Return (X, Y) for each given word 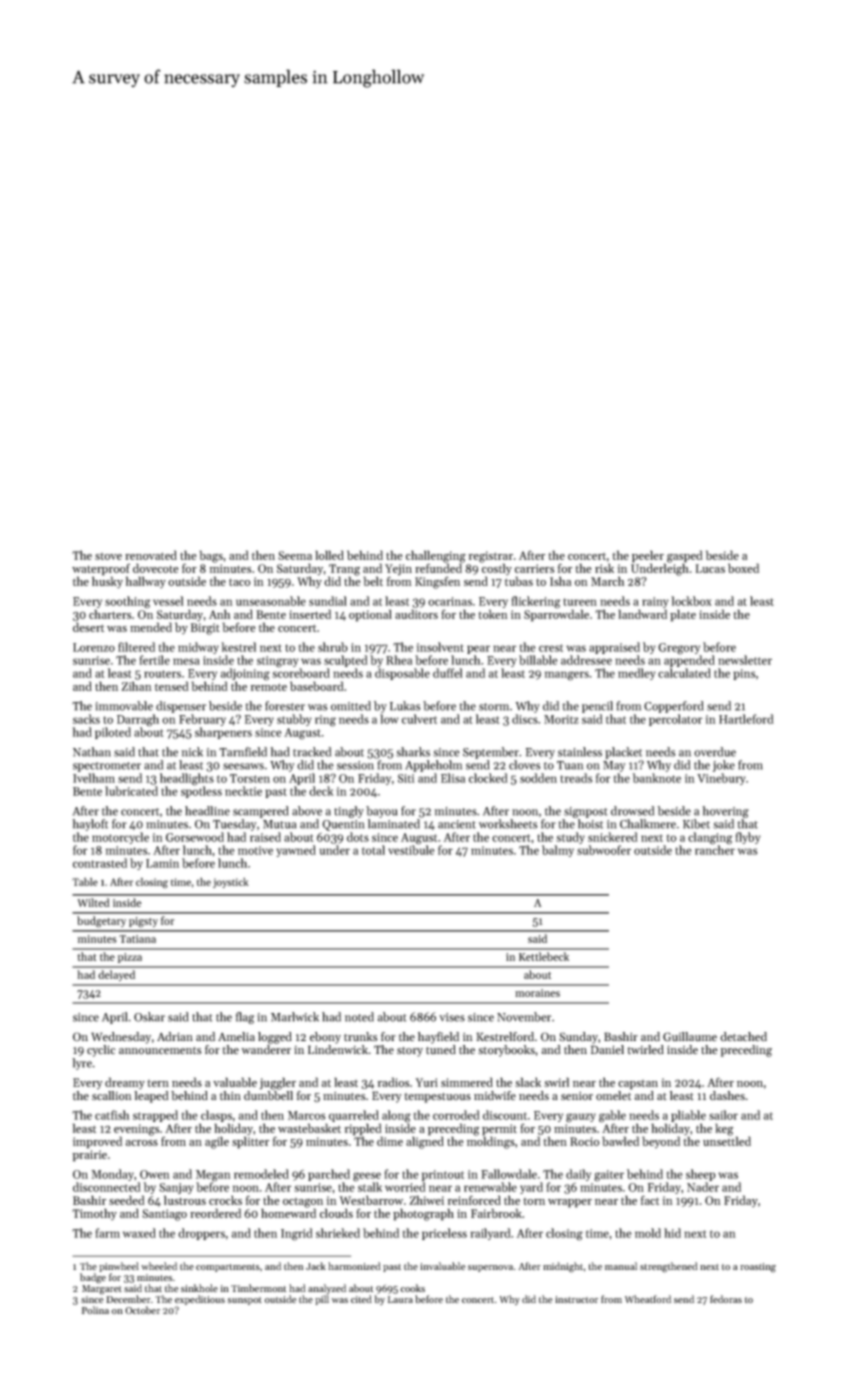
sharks (413, 752)
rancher (715, 850)
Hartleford (746, 719)
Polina (95, 1310)
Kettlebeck (544, 956)
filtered (136, 647)
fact (650, 1200)
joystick (231, 883)
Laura (400, 1299)
